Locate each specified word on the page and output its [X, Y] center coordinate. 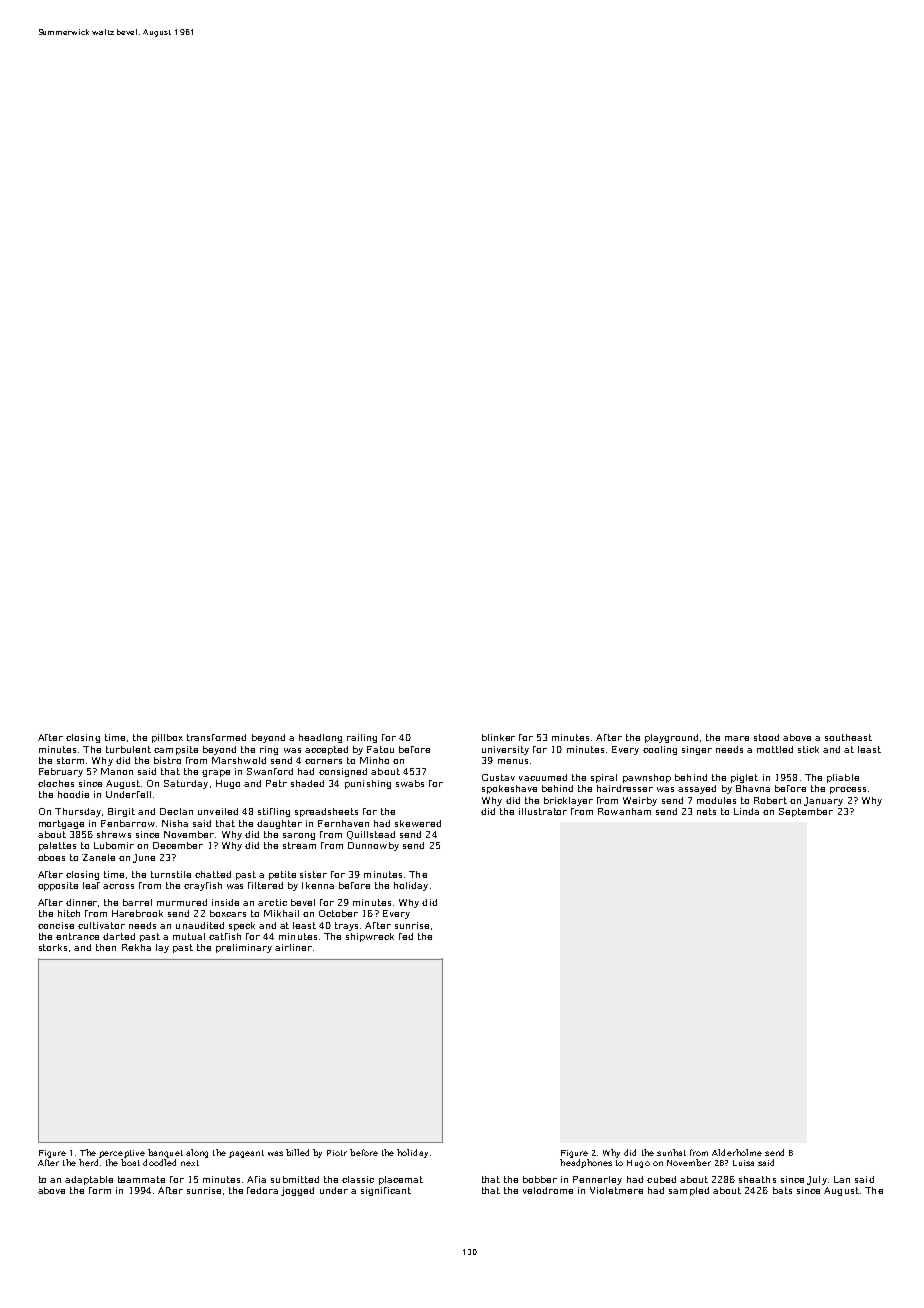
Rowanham [624, 811]
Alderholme [737, 1152]
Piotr [337, 1153]
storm [70, 760]
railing [362, 738]
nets [706, 811]
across [118, 886]
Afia [256, 1179]
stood [766, 737]
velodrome [548, 1190]
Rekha [136, 947]
